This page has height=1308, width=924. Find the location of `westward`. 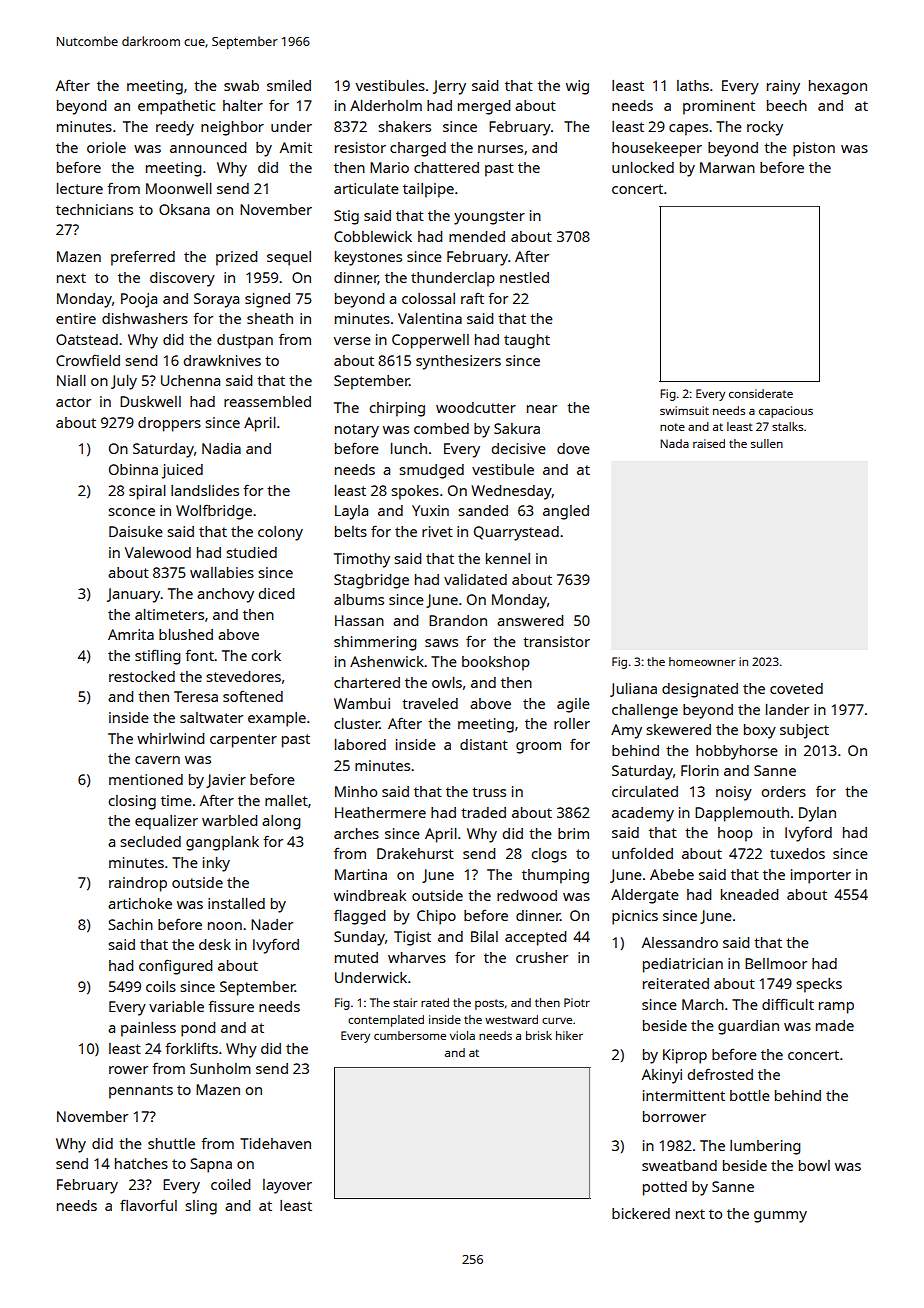

westward is located at coordinates (511, 1019).
